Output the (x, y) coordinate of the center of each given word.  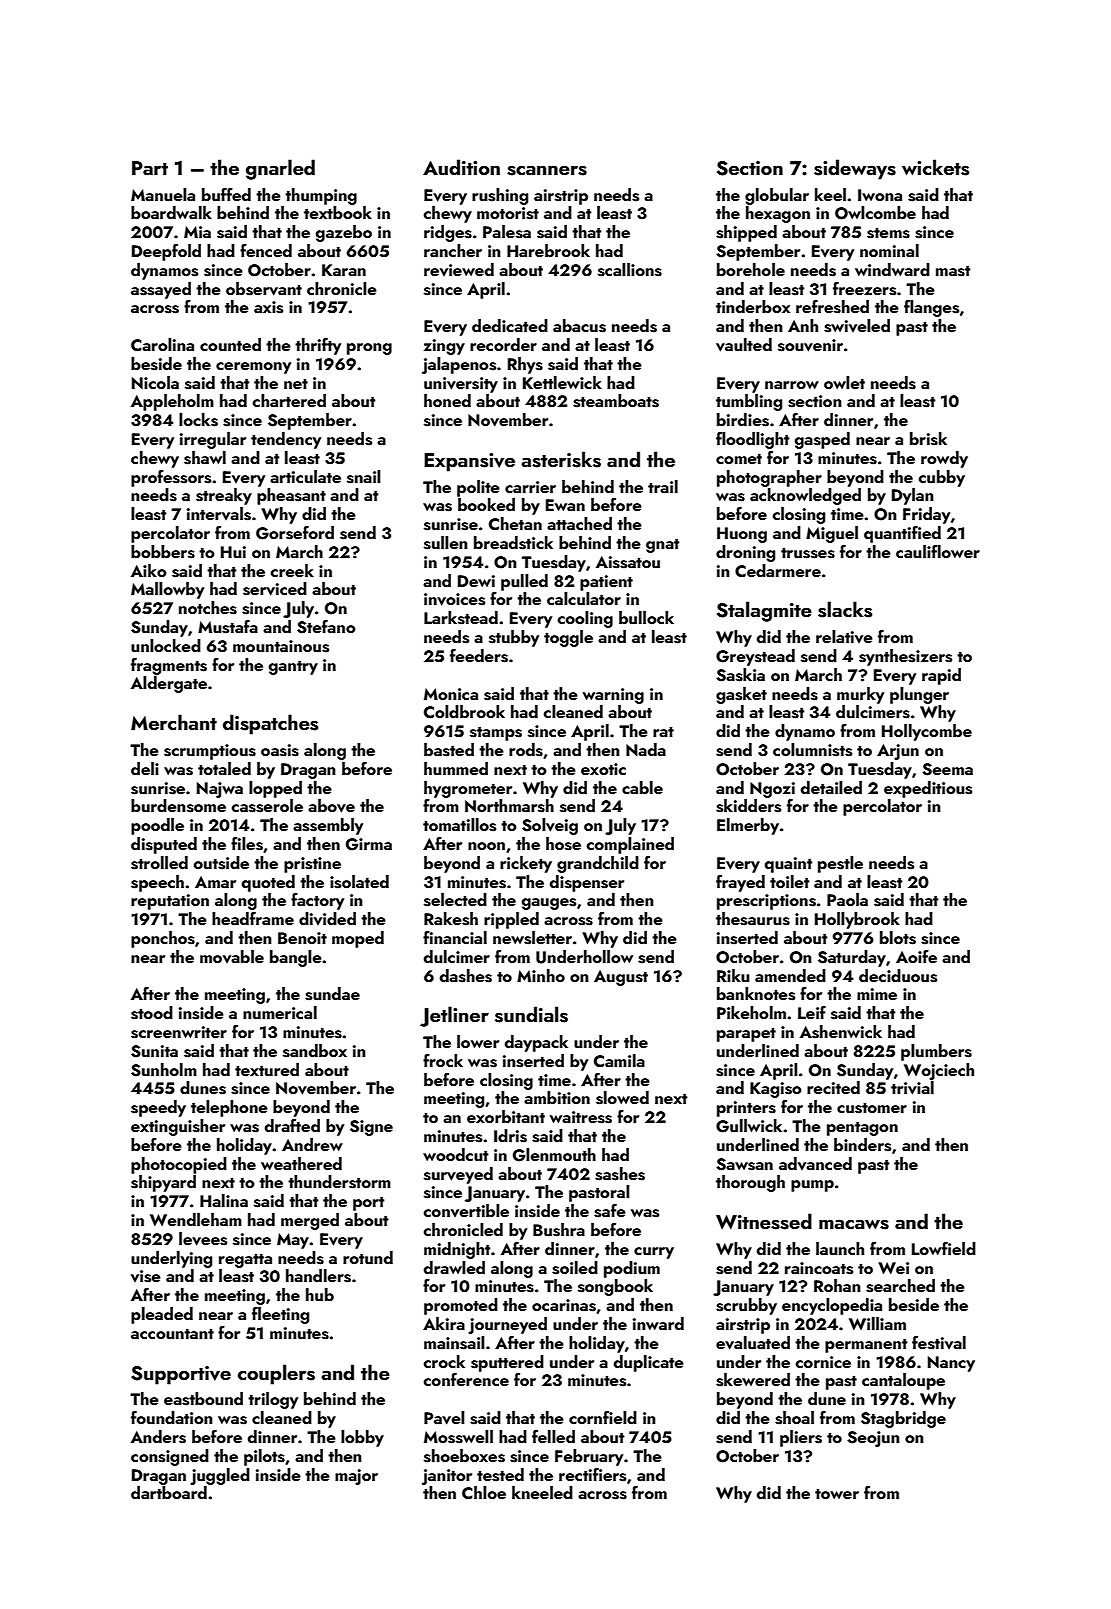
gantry (293, 667)
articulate (305, 476)
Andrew (312, 1144)
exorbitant (506, 1116)
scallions (630, 270)
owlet (844, 382)
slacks (845, 609)
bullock (646, 617)
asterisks (561, 459)
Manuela (163, 194)
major (356, 1477)
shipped (746, 233)
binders (862, 1145)
